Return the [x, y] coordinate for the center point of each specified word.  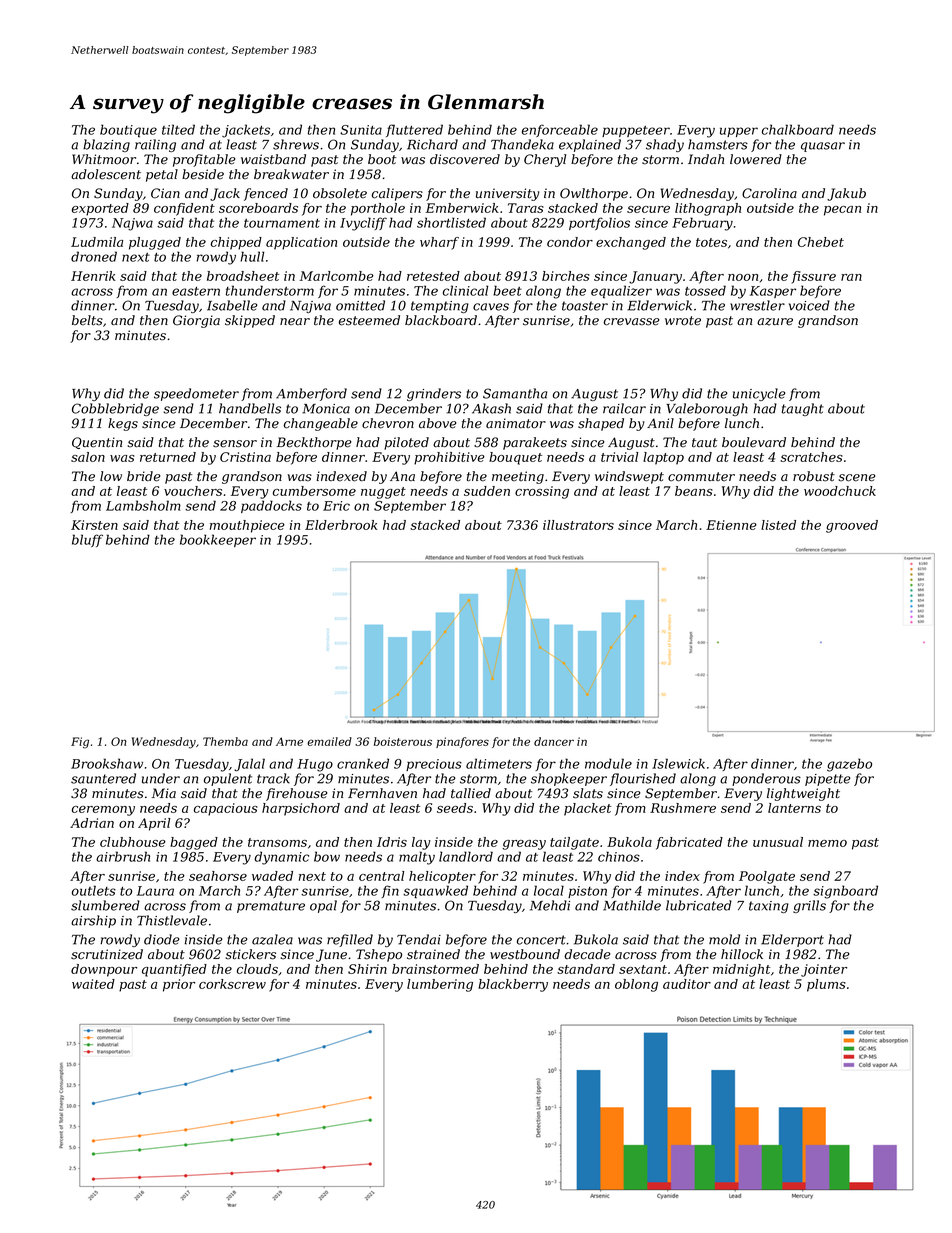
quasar [823, 147]
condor [570, 242]
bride [143, 476]
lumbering [440, 985]
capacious [226, 809]
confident [184, 209]
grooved [852, 526]
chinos [619, 856]
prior [179, 985]
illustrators [578, 525]
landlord [466, 856]
